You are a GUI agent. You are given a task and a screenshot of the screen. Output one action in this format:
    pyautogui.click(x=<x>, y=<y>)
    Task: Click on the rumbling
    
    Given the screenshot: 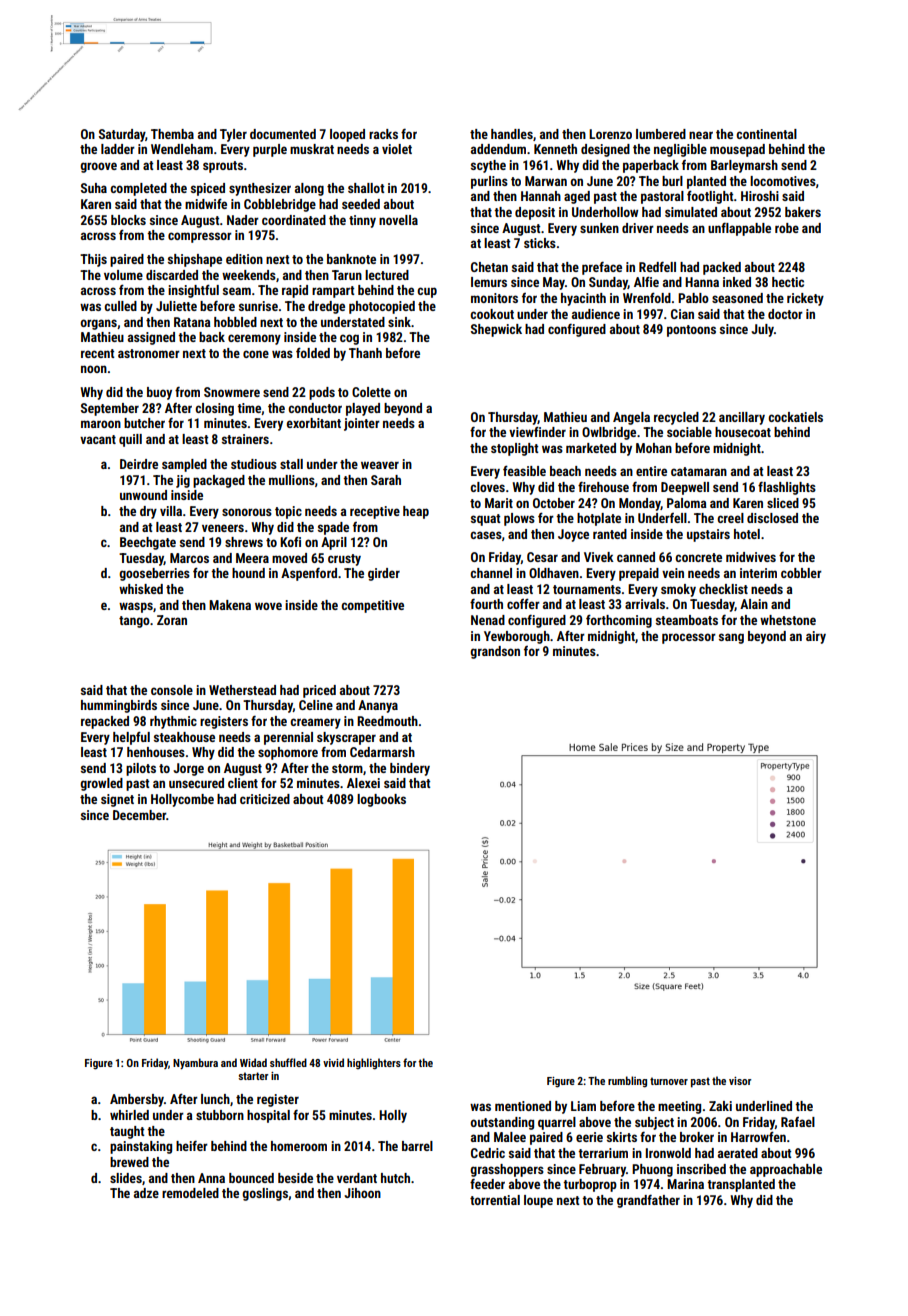 What is the action you would take?
    pyautogui.click(x=627, y=1082)
